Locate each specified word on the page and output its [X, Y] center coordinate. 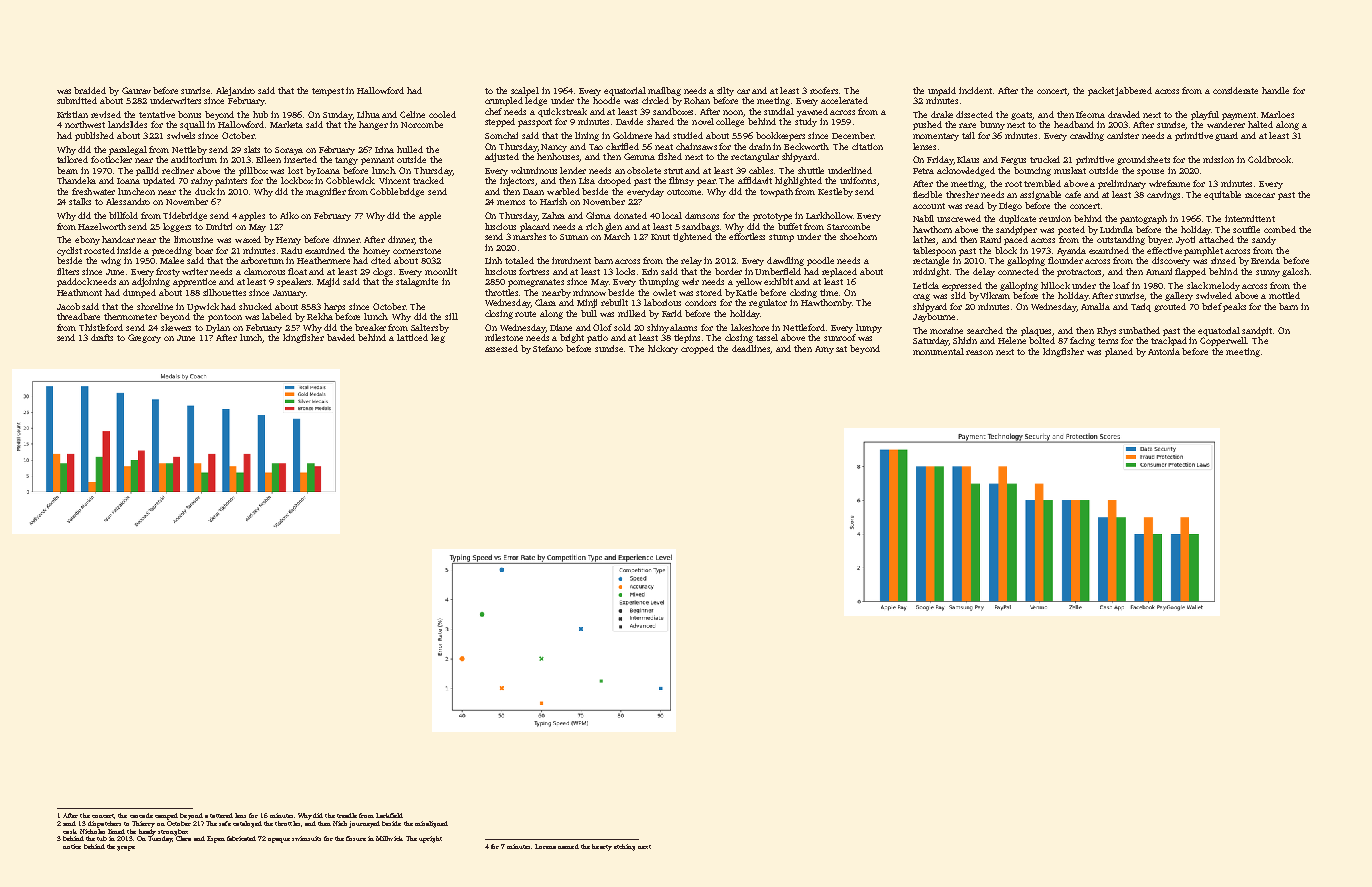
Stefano [548, 348]
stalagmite [417, 282]
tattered [221, 815]
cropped [697, 349]
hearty [602, 847]
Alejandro [235, 91]
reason [979, 352]
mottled [1284, 295]
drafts [102, 337]
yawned [812, 112]
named [568, 846]
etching [624, 847]
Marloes [1277, 114]
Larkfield [389, 815]
